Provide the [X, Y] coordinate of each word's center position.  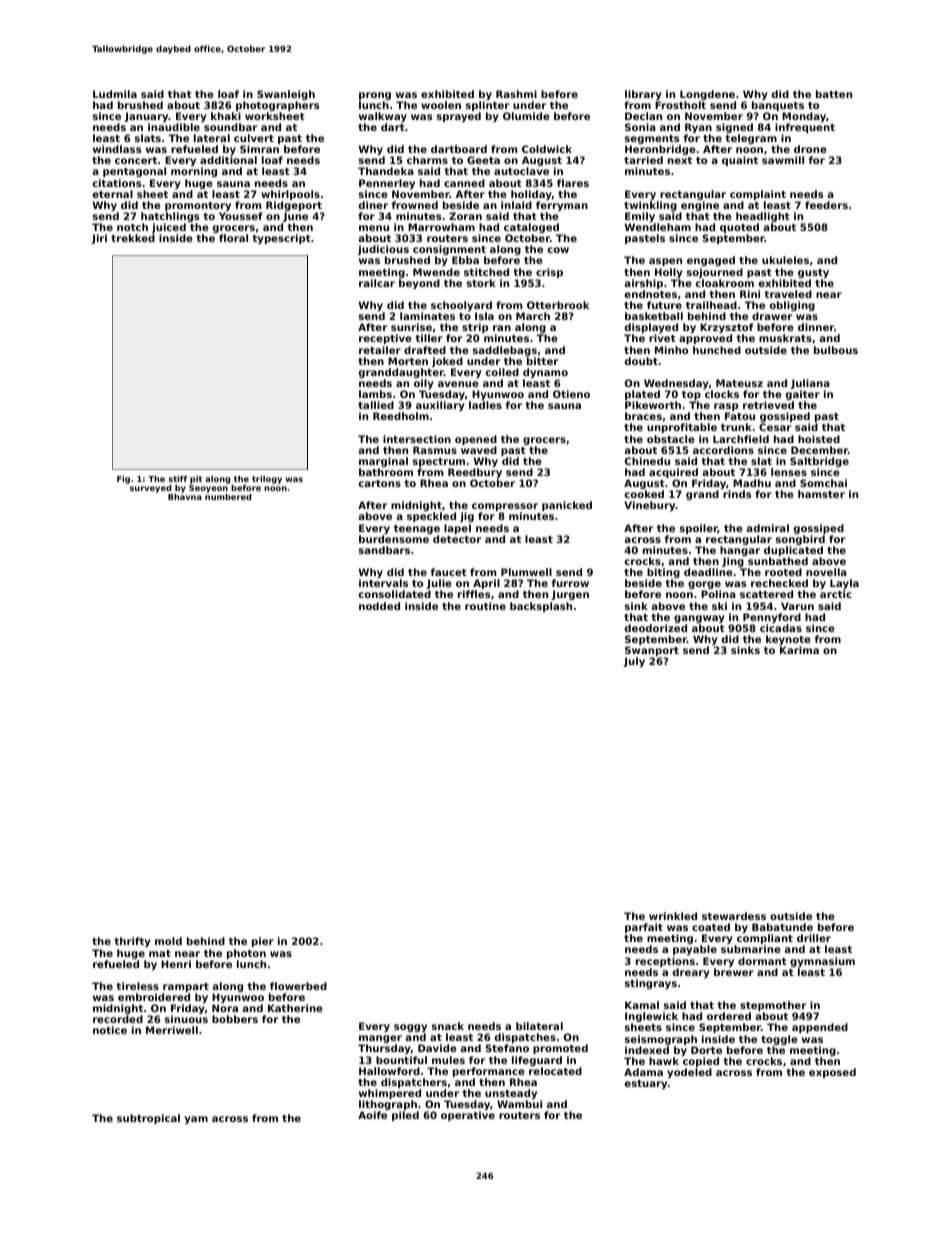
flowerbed [298, 986]
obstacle [671, 439]
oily [424, 384]
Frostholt [680, 105]
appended [820, 1028]
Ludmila [115, 94]
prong [375, 96]
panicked [567, 506]
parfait [644, 928]
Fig [123, 480]
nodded [379, 606]
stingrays [651, 984]
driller [814, 938]
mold [168, 941]
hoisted [819, 439]
